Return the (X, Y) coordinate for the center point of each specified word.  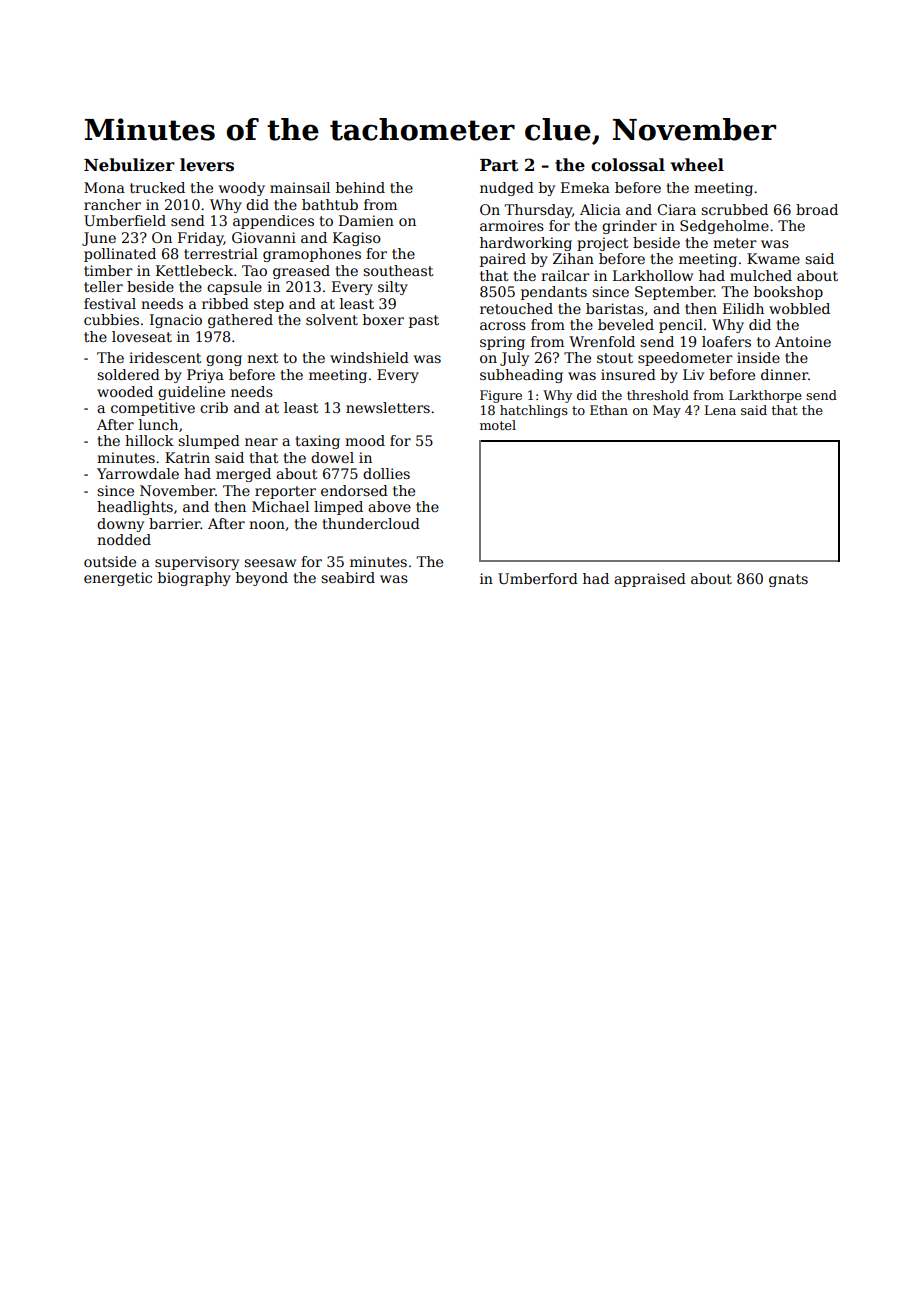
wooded (125, 391)
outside (110, 561)
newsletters (388, 407)
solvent (332, 319)
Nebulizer (129, 165)
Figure (501, 396)
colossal (628, 165)
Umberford (538, 578)
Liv (693, 374)
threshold (658, 395)
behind (360, 187)
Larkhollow (653, 275)
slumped (209, 442)
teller (103, 286)
